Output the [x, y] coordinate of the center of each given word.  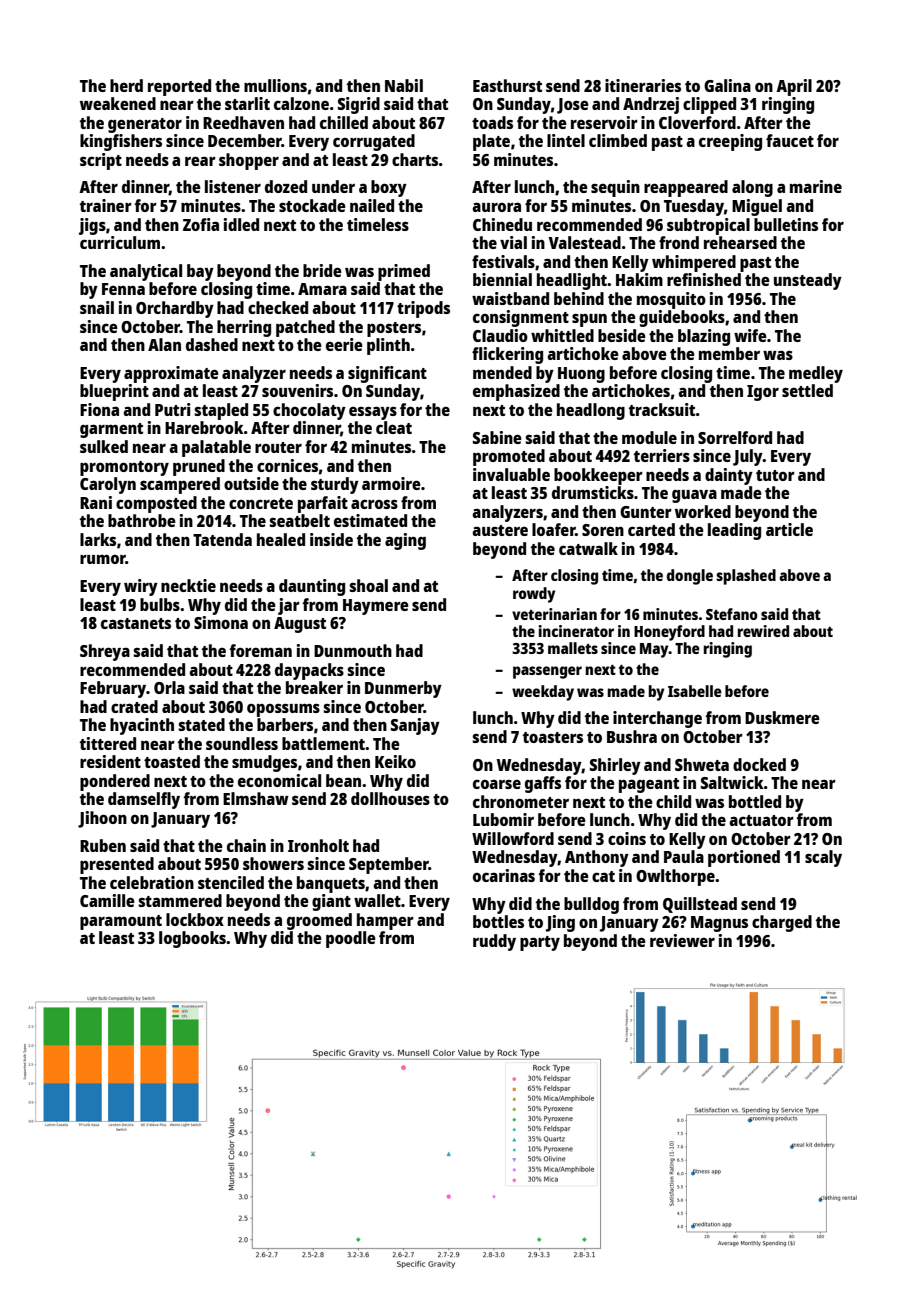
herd [126, 85]
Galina [727, 85]
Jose [573, 106]
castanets [136, 623]
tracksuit [662, 409]
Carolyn [108, 485]
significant [387, 374]
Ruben [103, 845]
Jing [560, 923]
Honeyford [669, 633]
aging [405, 541]
